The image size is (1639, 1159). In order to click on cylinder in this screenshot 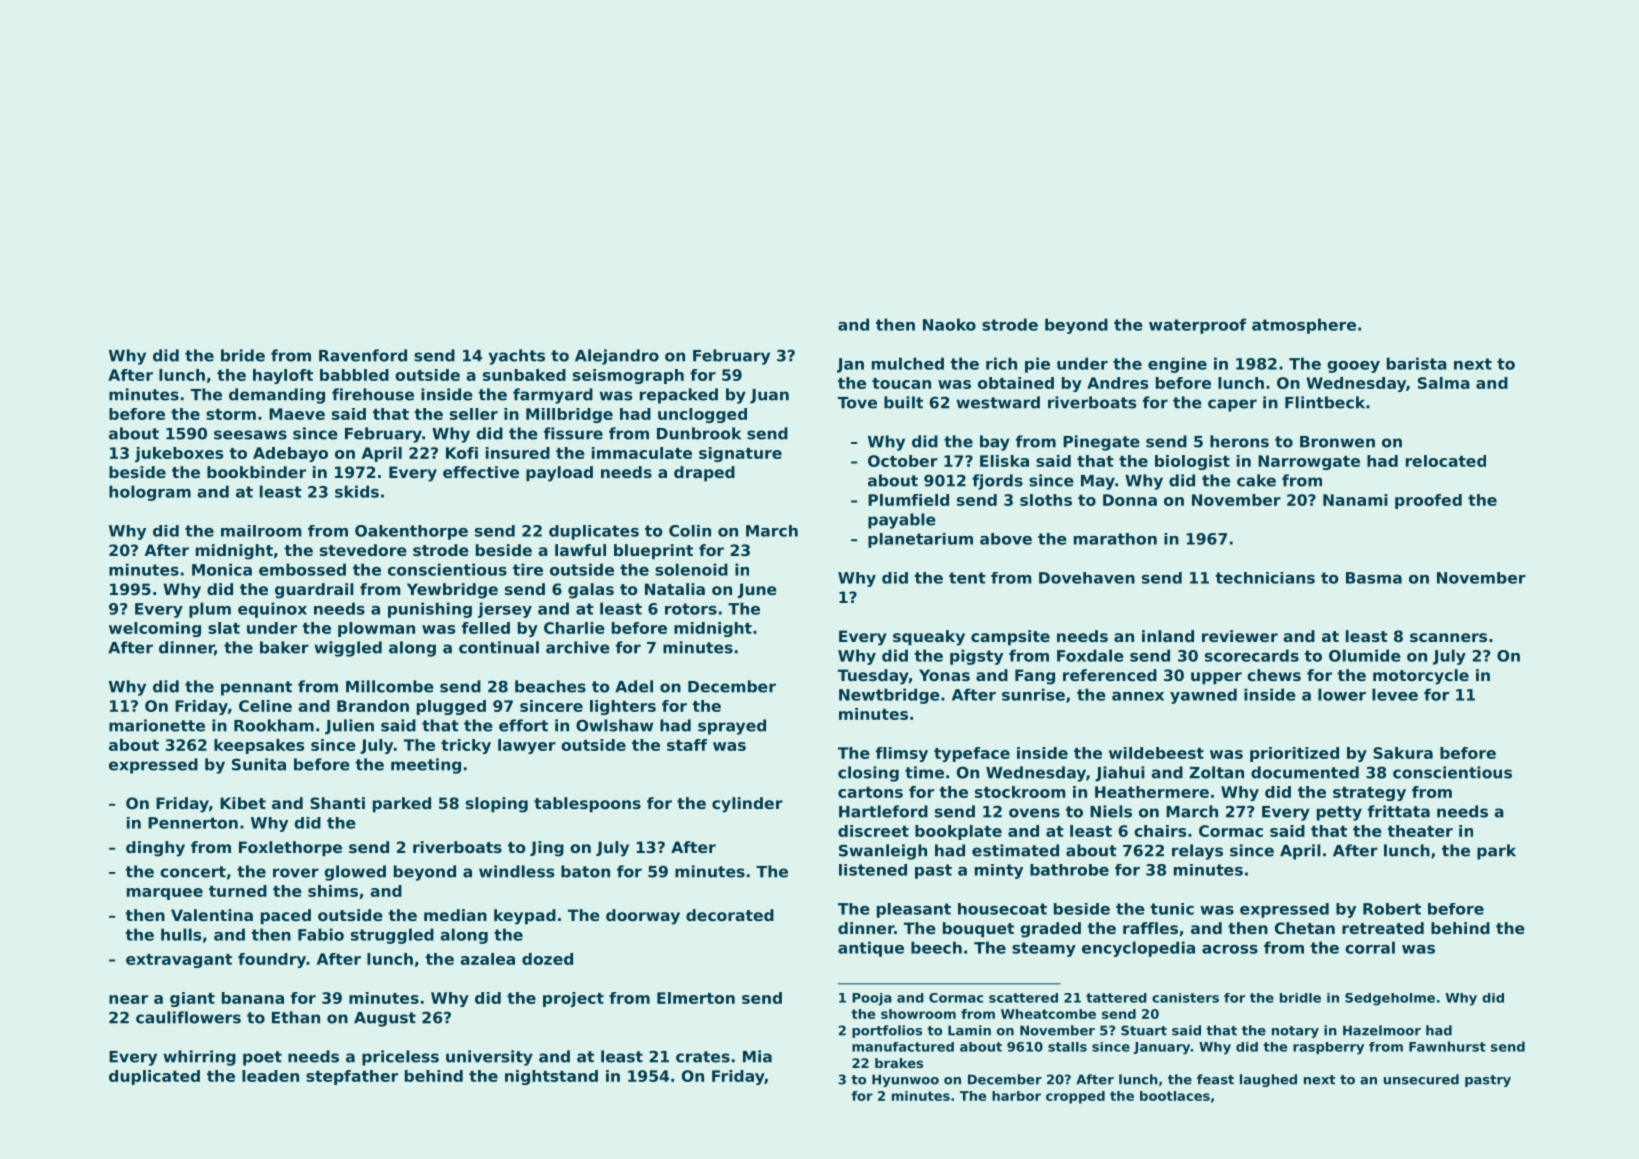, I will do `click(747, 805)`.
